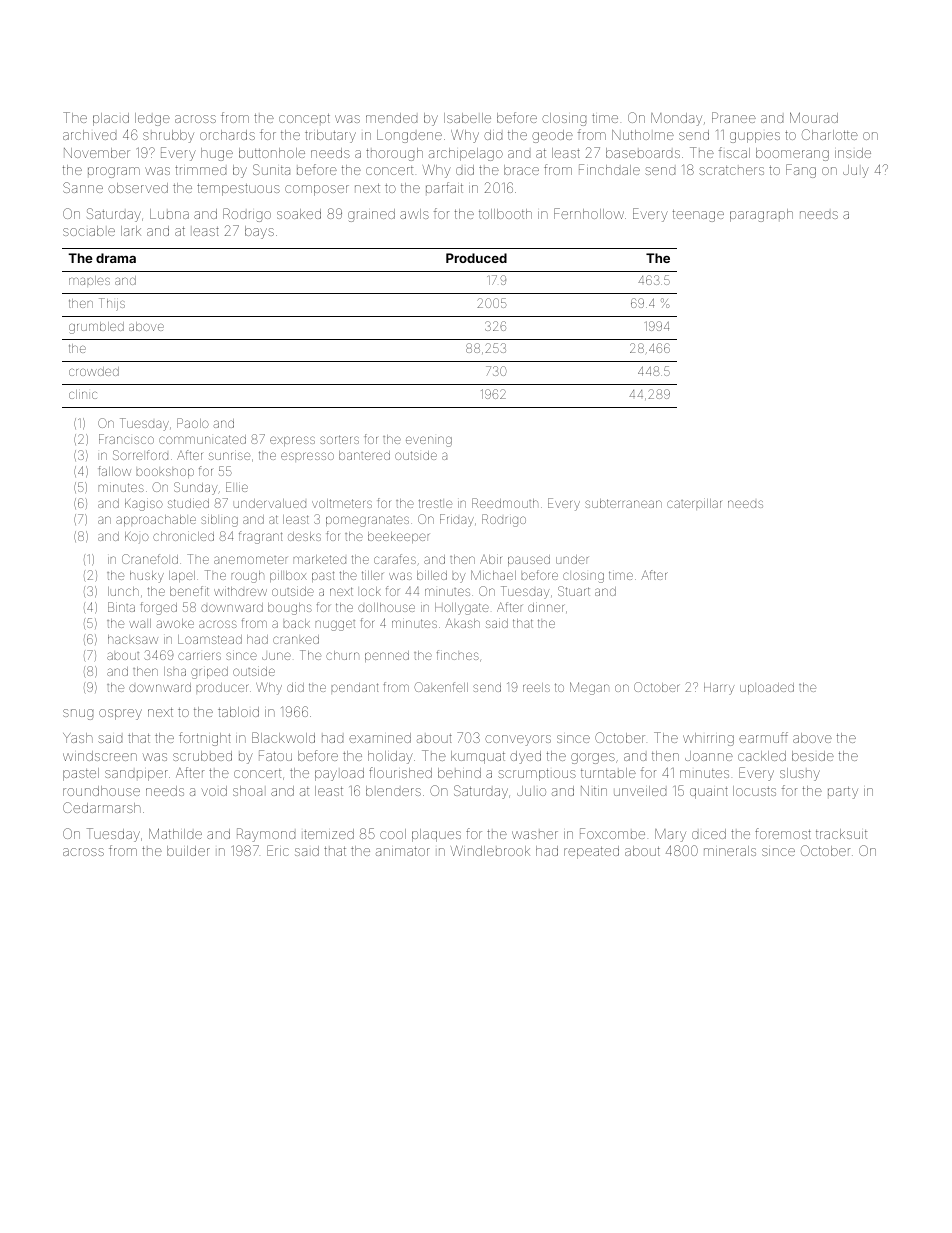 Image resolution: width=952 pixels, height=1233 pixels. I want to click on whirring, so click(708, 739).
